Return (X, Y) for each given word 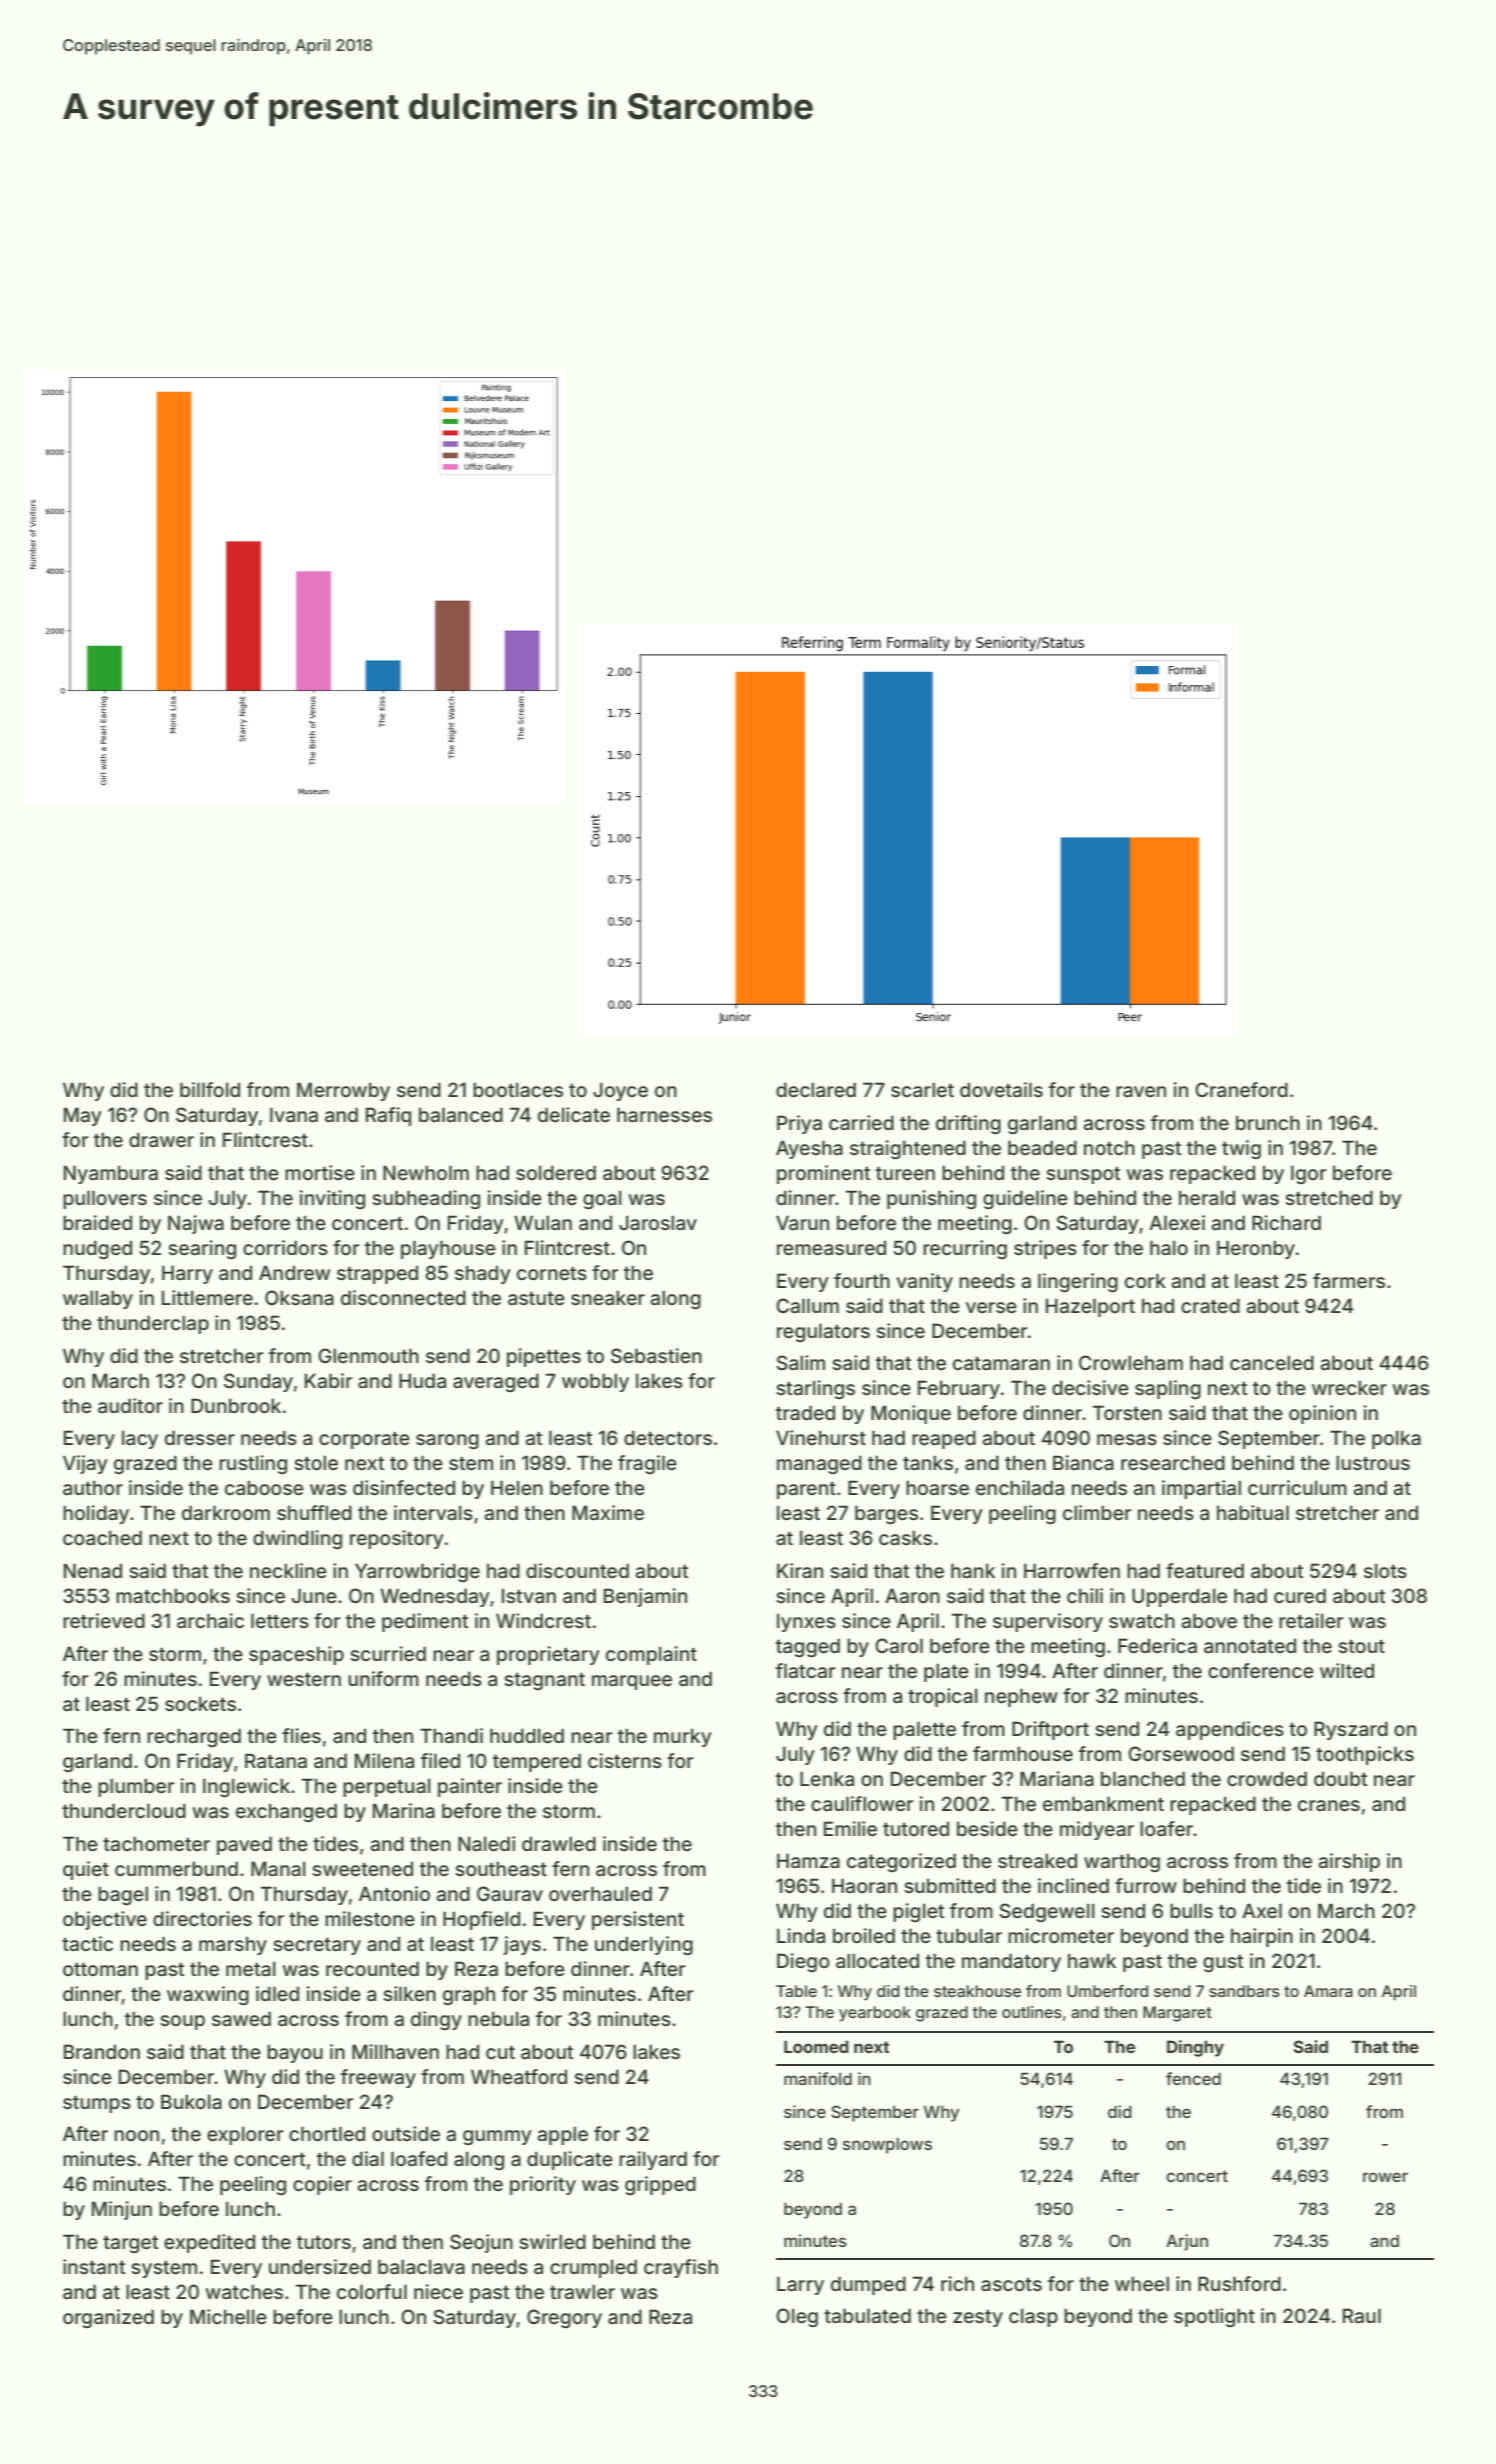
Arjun (1187, 2242)
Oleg (797, 2317)
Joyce (620, 1091)
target (131, 2244)
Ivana (294, 1114)
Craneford (1241, 1089)
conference (1261, 1670)
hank (973, 1570)
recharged (194, 1737)
